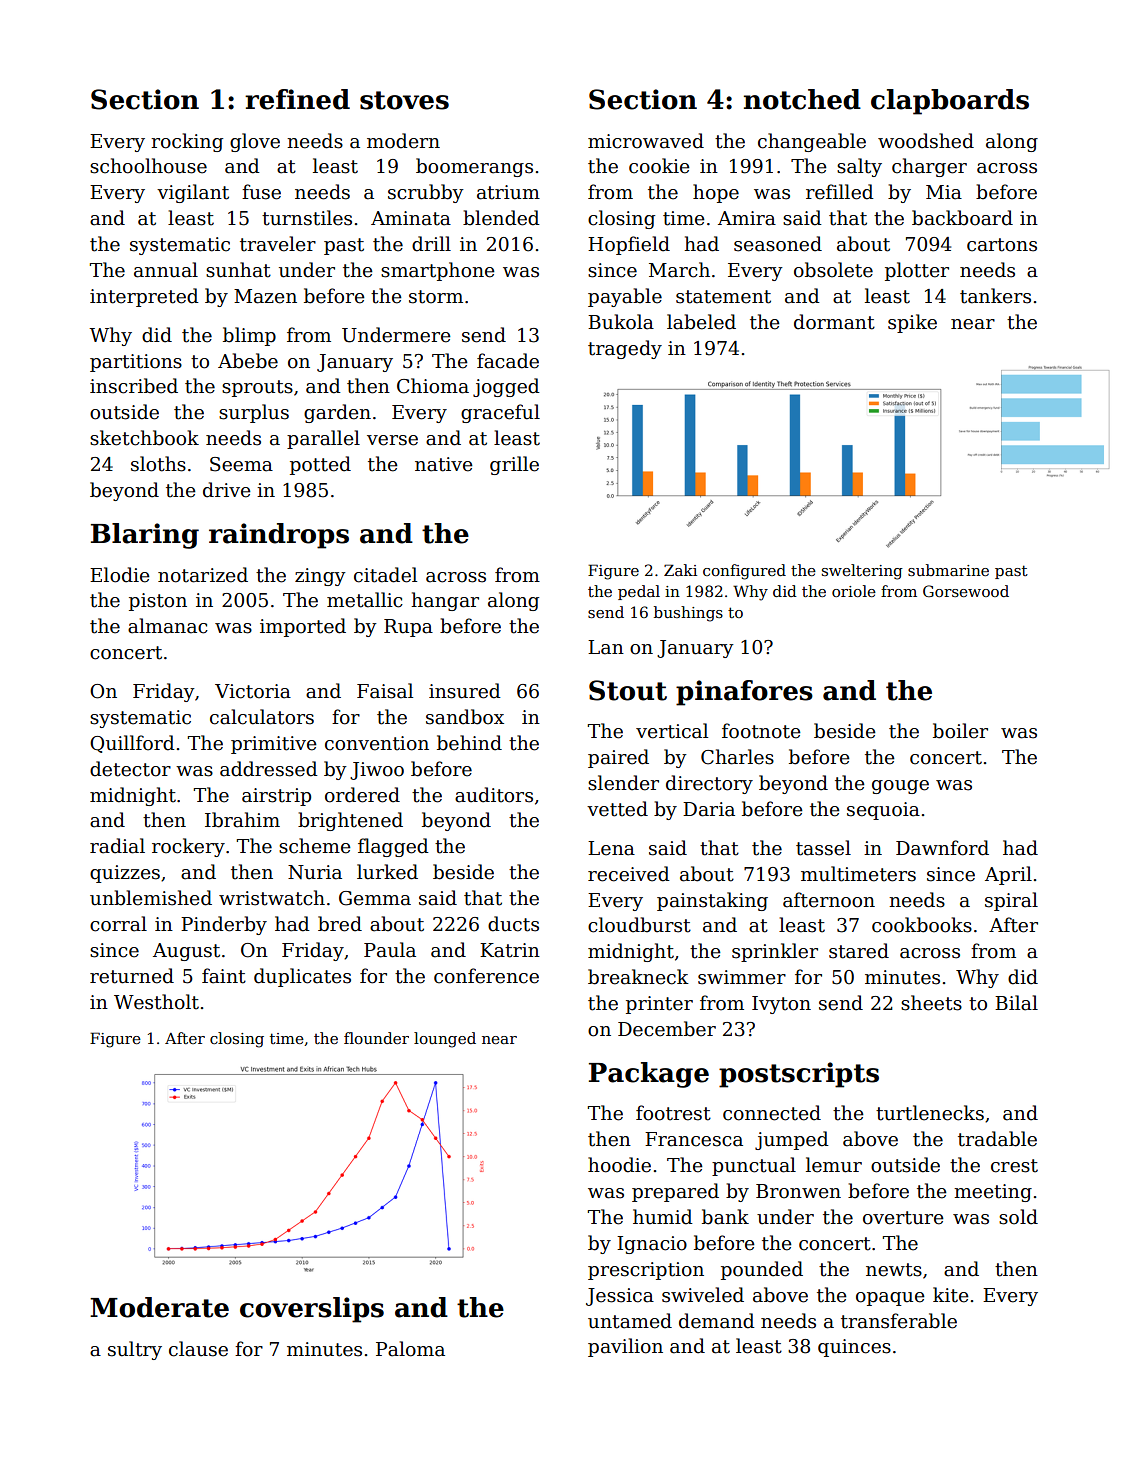 The height and width of the image is (1460, 1128). What do you see at coordinates (513, 924) in the image?
I see `ducts` at bounding box center [513, 924].
